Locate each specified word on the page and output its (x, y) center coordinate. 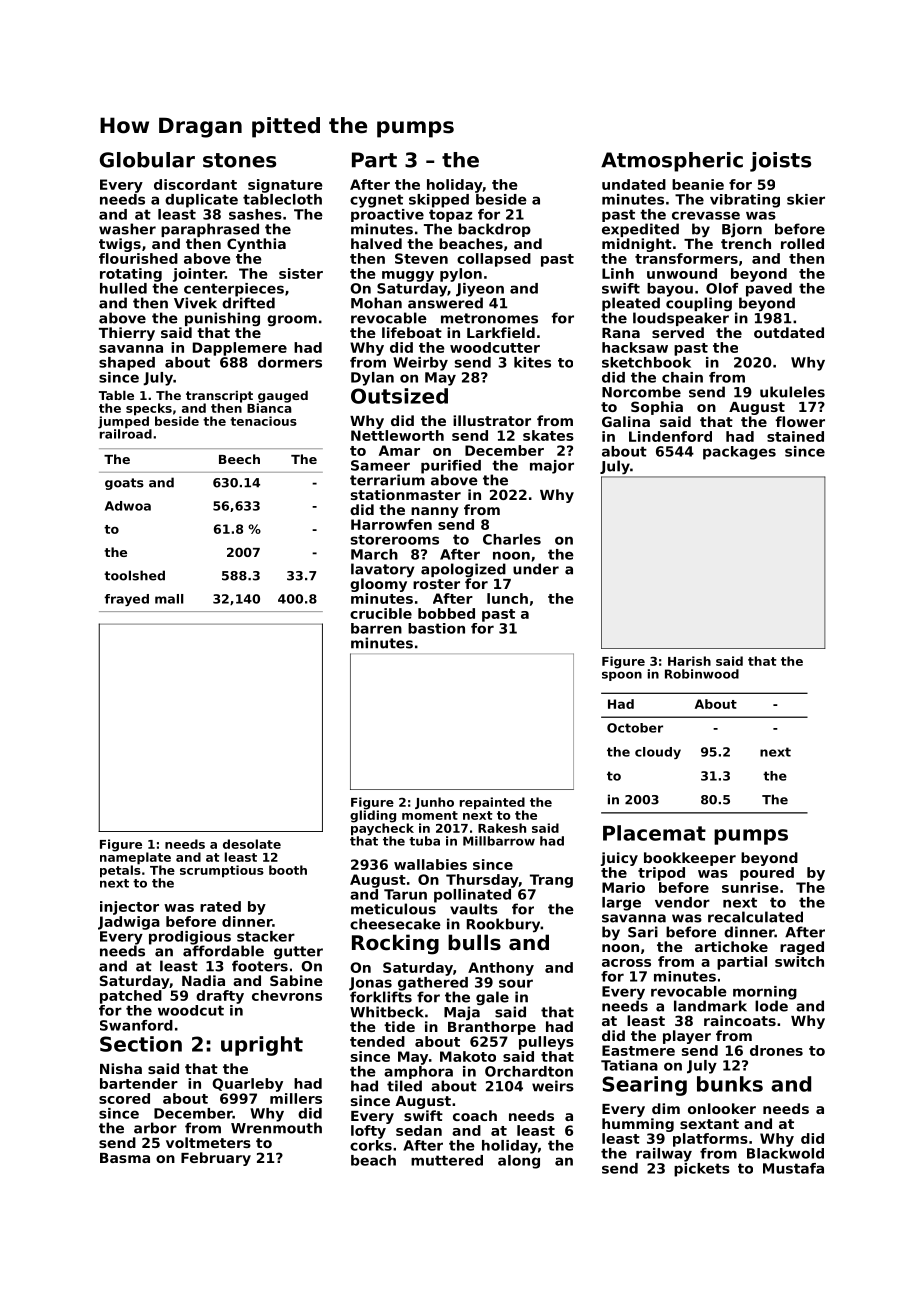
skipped (439, 201)
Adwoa (128, 506)
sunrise (750, 887)
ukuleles (792, 392)
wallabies (430, 864)
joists (780, 162)
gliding (373, 816)
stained (795, 436)
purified (451, 467)
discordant (195, 184)
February (216, 1159)
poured (767, 874)
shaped (127, 364)
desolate (252, 844)
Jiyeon (480, 290)
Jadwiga (129, 923)
